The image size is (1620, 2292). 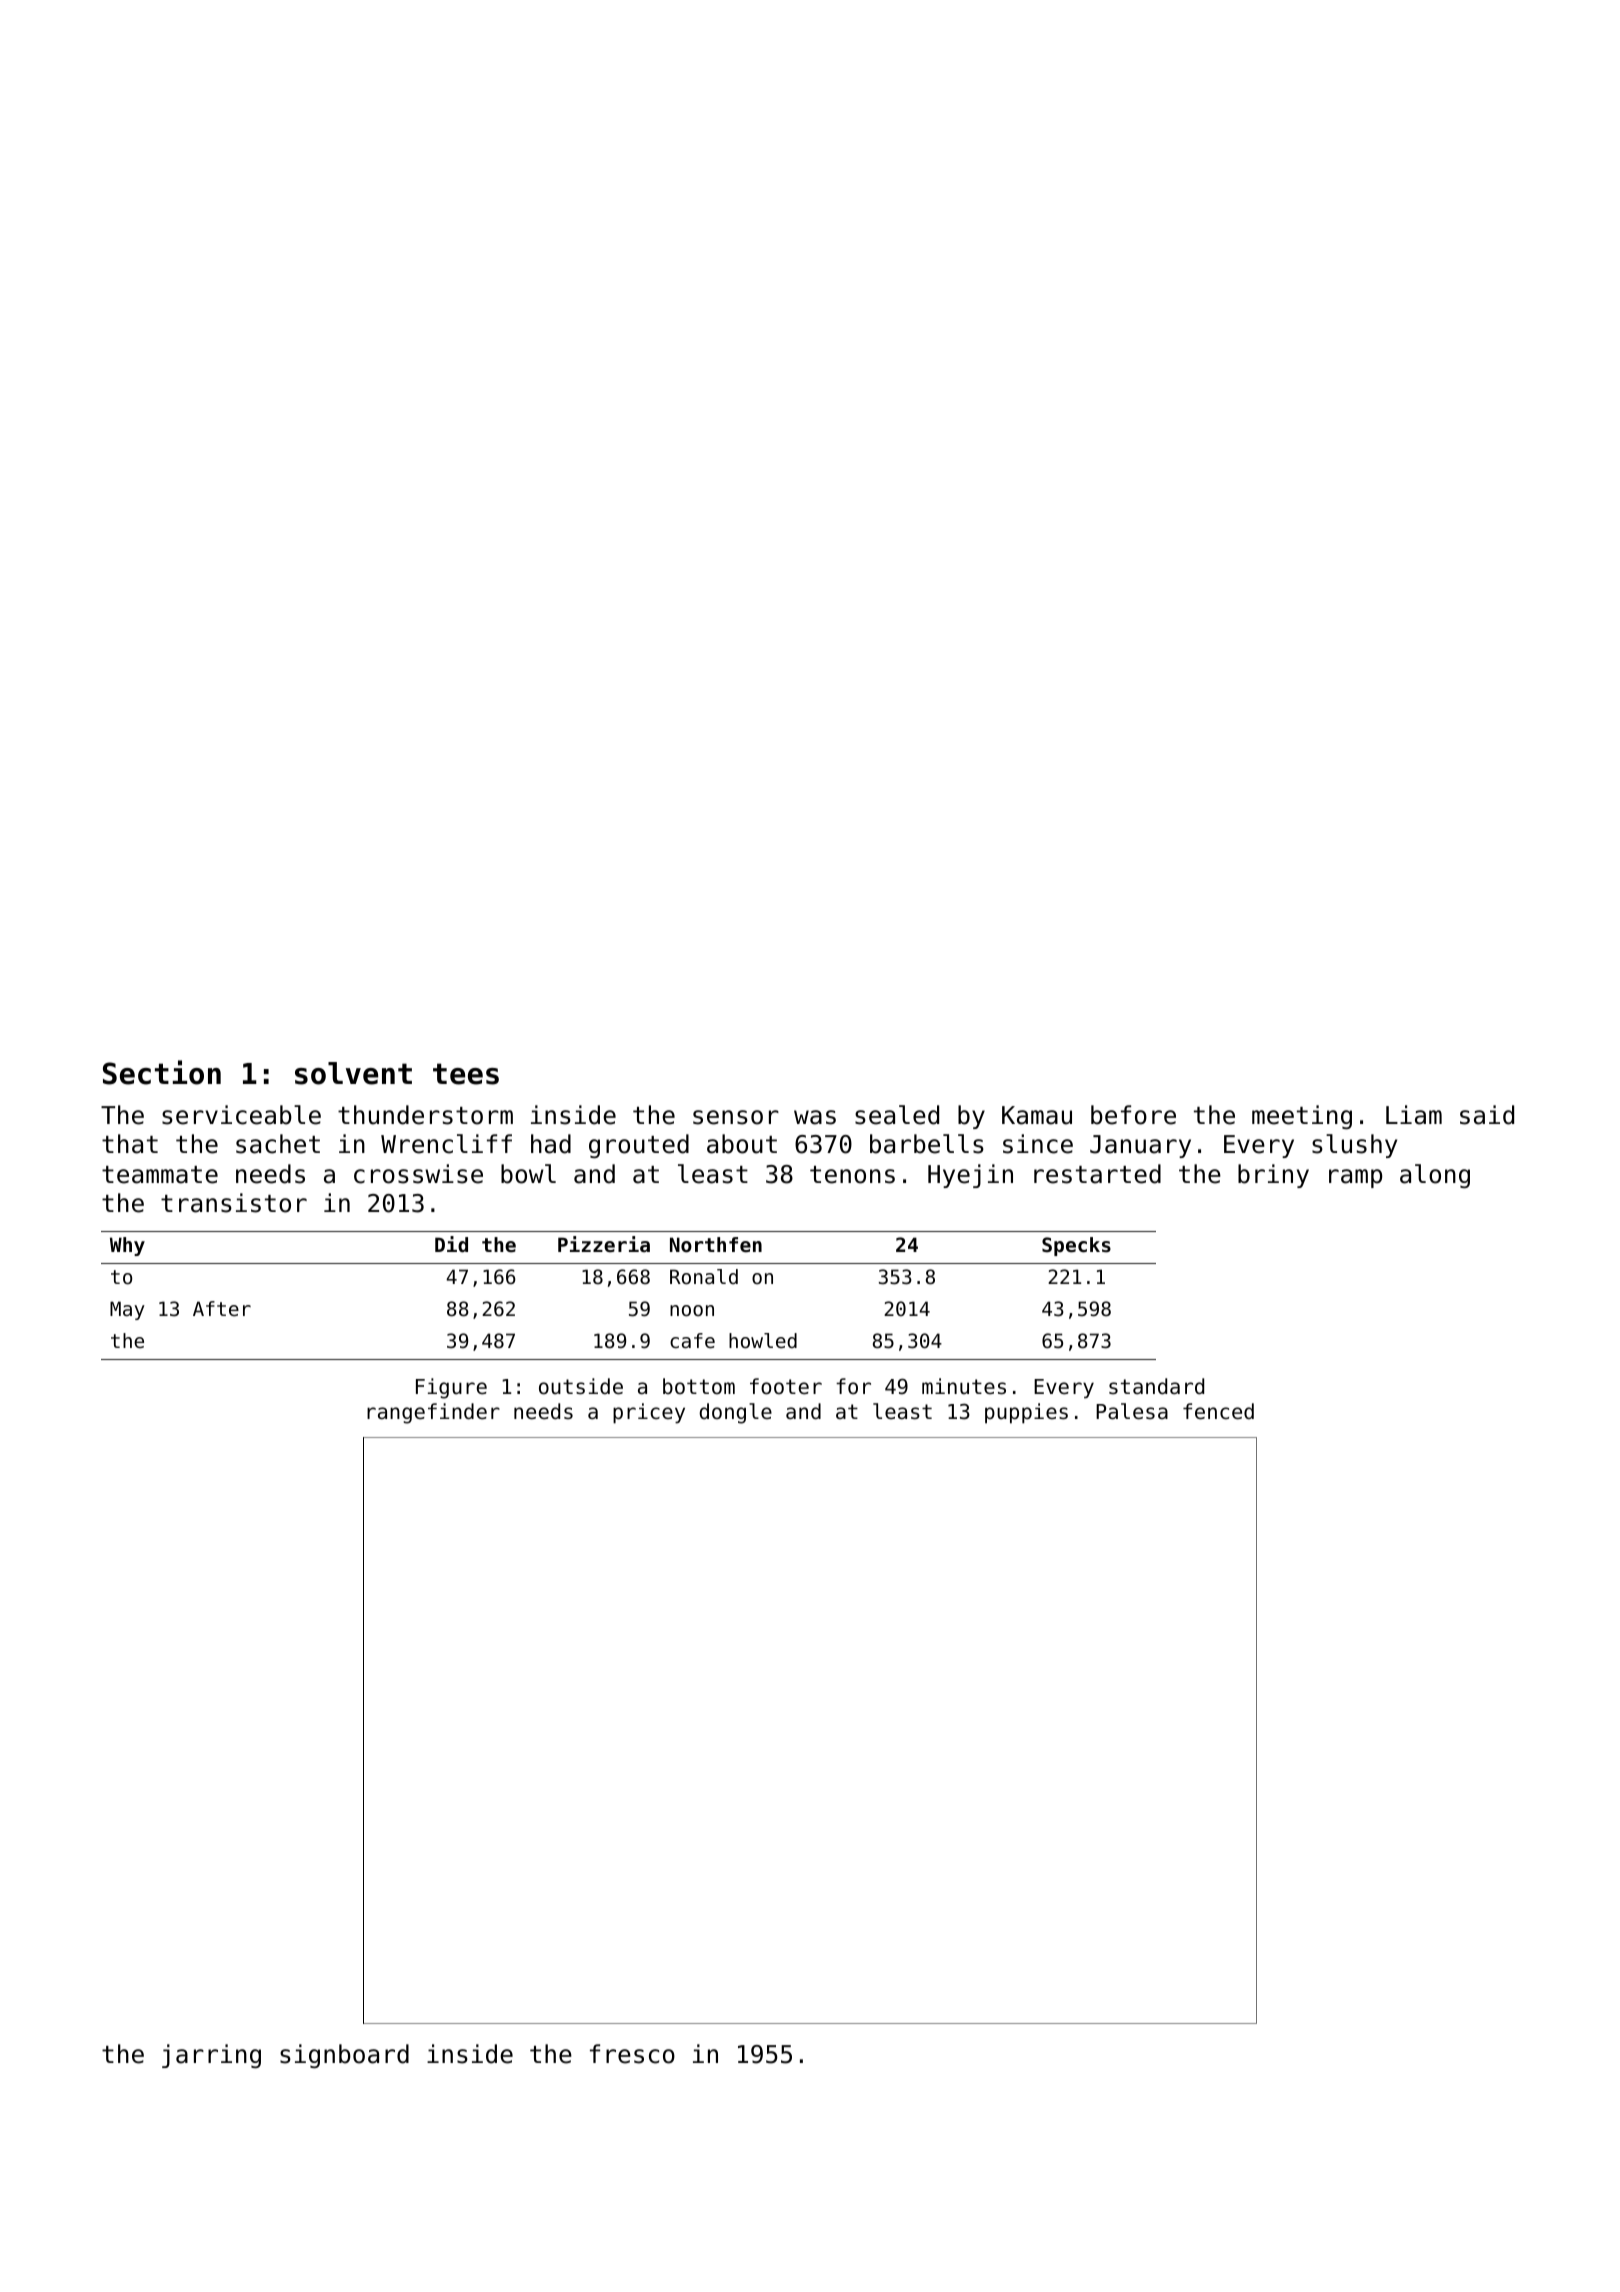 What do you see at coordinates (211, 2056) in the page?
I see `jarring` at bounding box center [211, 2056].
